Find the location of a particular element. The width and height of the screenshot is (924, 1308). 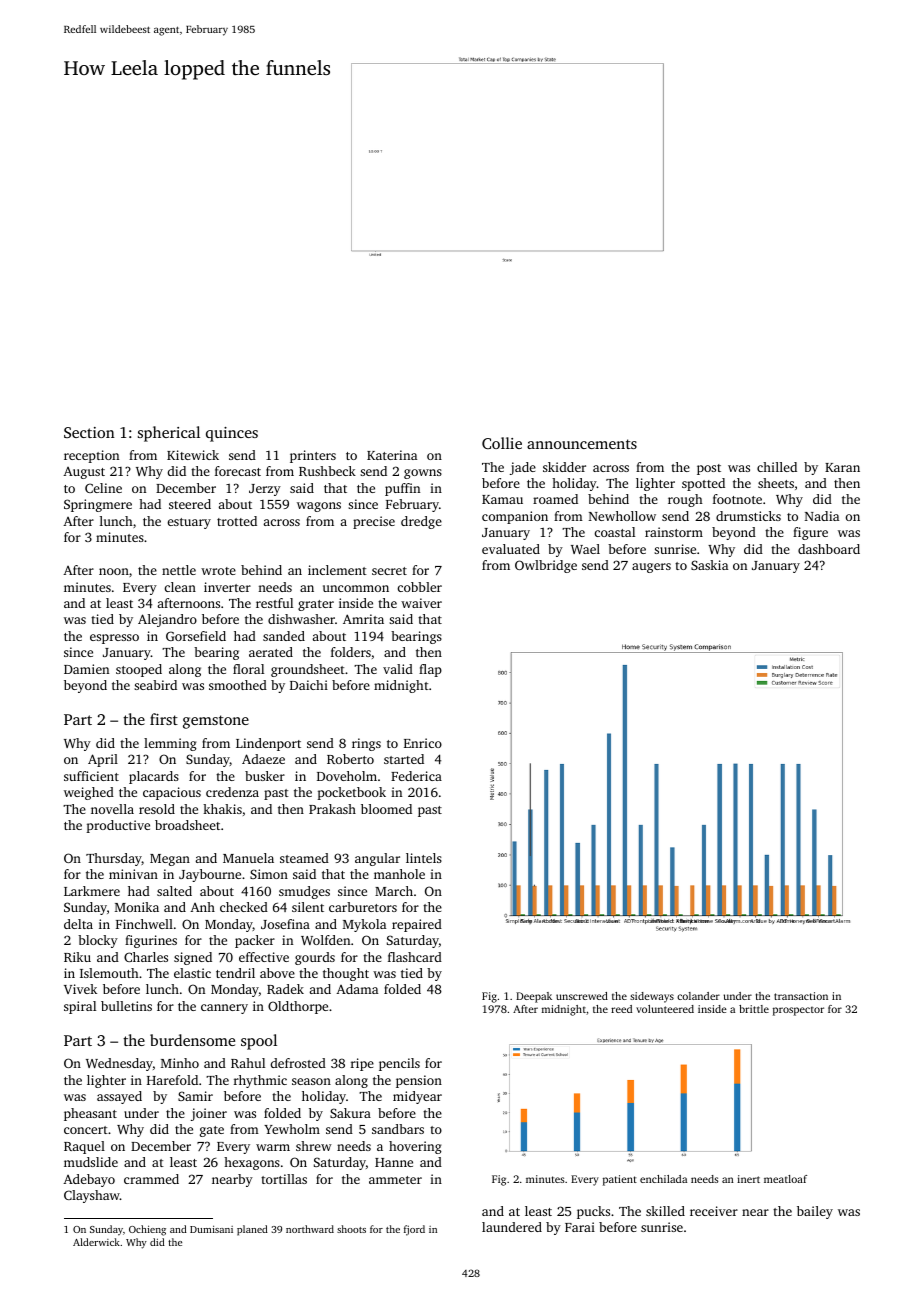

transaction is located at coordinates (801, 996).
